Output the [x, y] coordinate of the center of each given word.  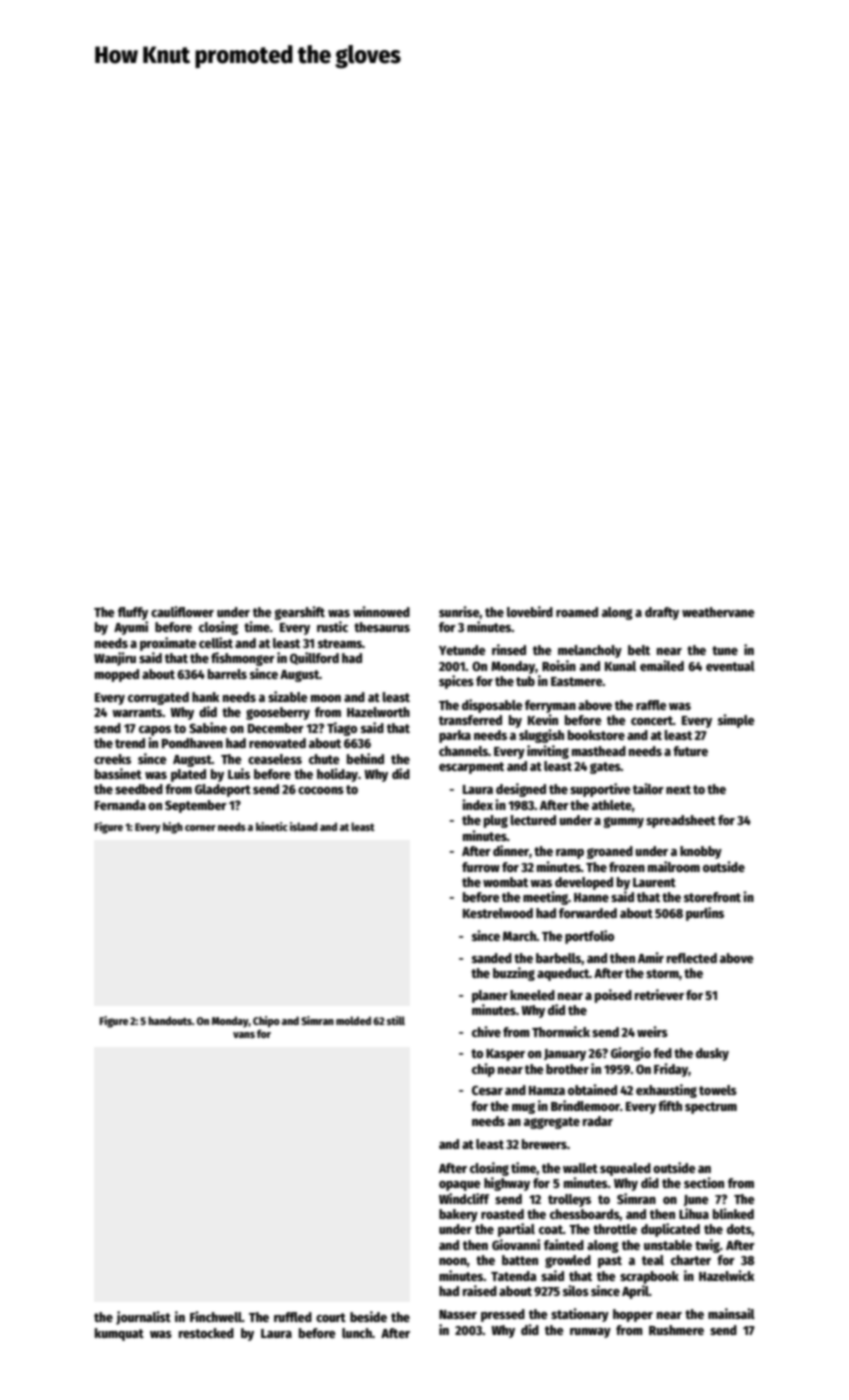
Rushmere [676, 1330]
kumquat [119, 1334]
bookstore [596, 735]
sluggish [541, 736]
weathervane [718, 612]
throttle [615, 1229]
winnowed [381, 611]
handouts [170, 1020]
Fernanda [120, 805]
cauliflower [182, 611]
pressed [503, 1315]
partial [516, 1230]
